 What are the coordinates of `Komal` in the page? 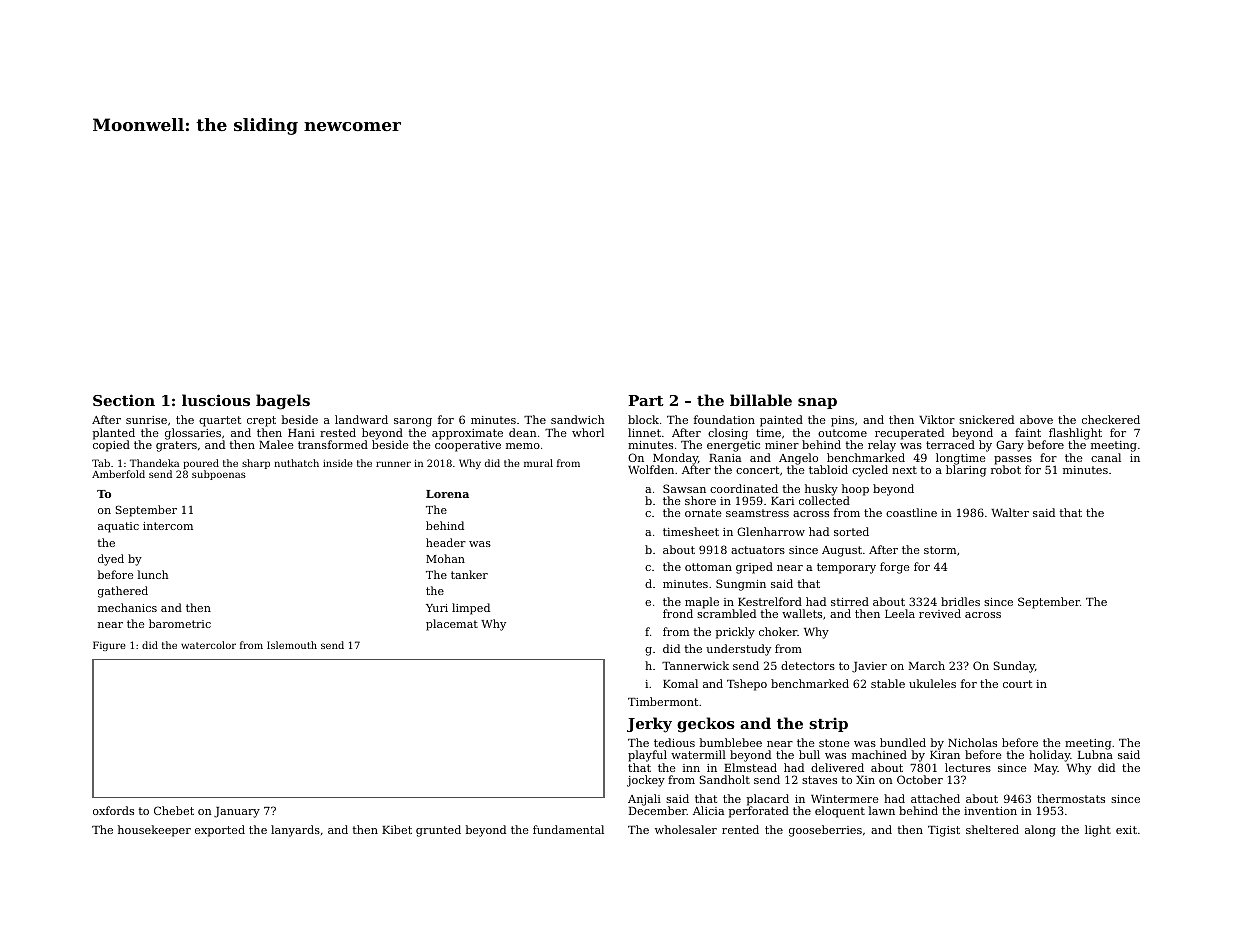 It's located at (680, 683).
